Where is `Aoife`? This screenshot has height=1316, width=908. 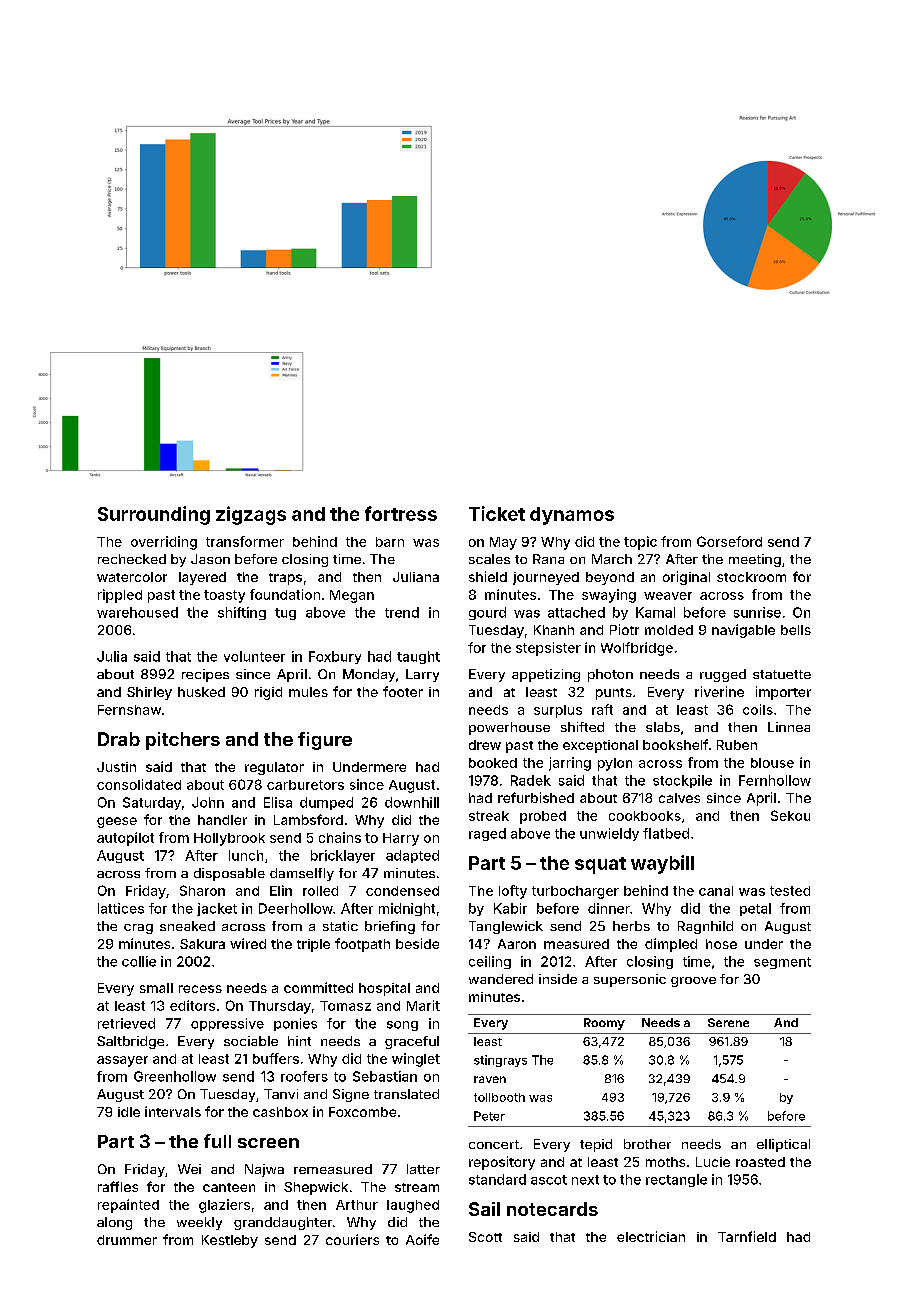
Aoife is located at coordinates (422, 1239).
